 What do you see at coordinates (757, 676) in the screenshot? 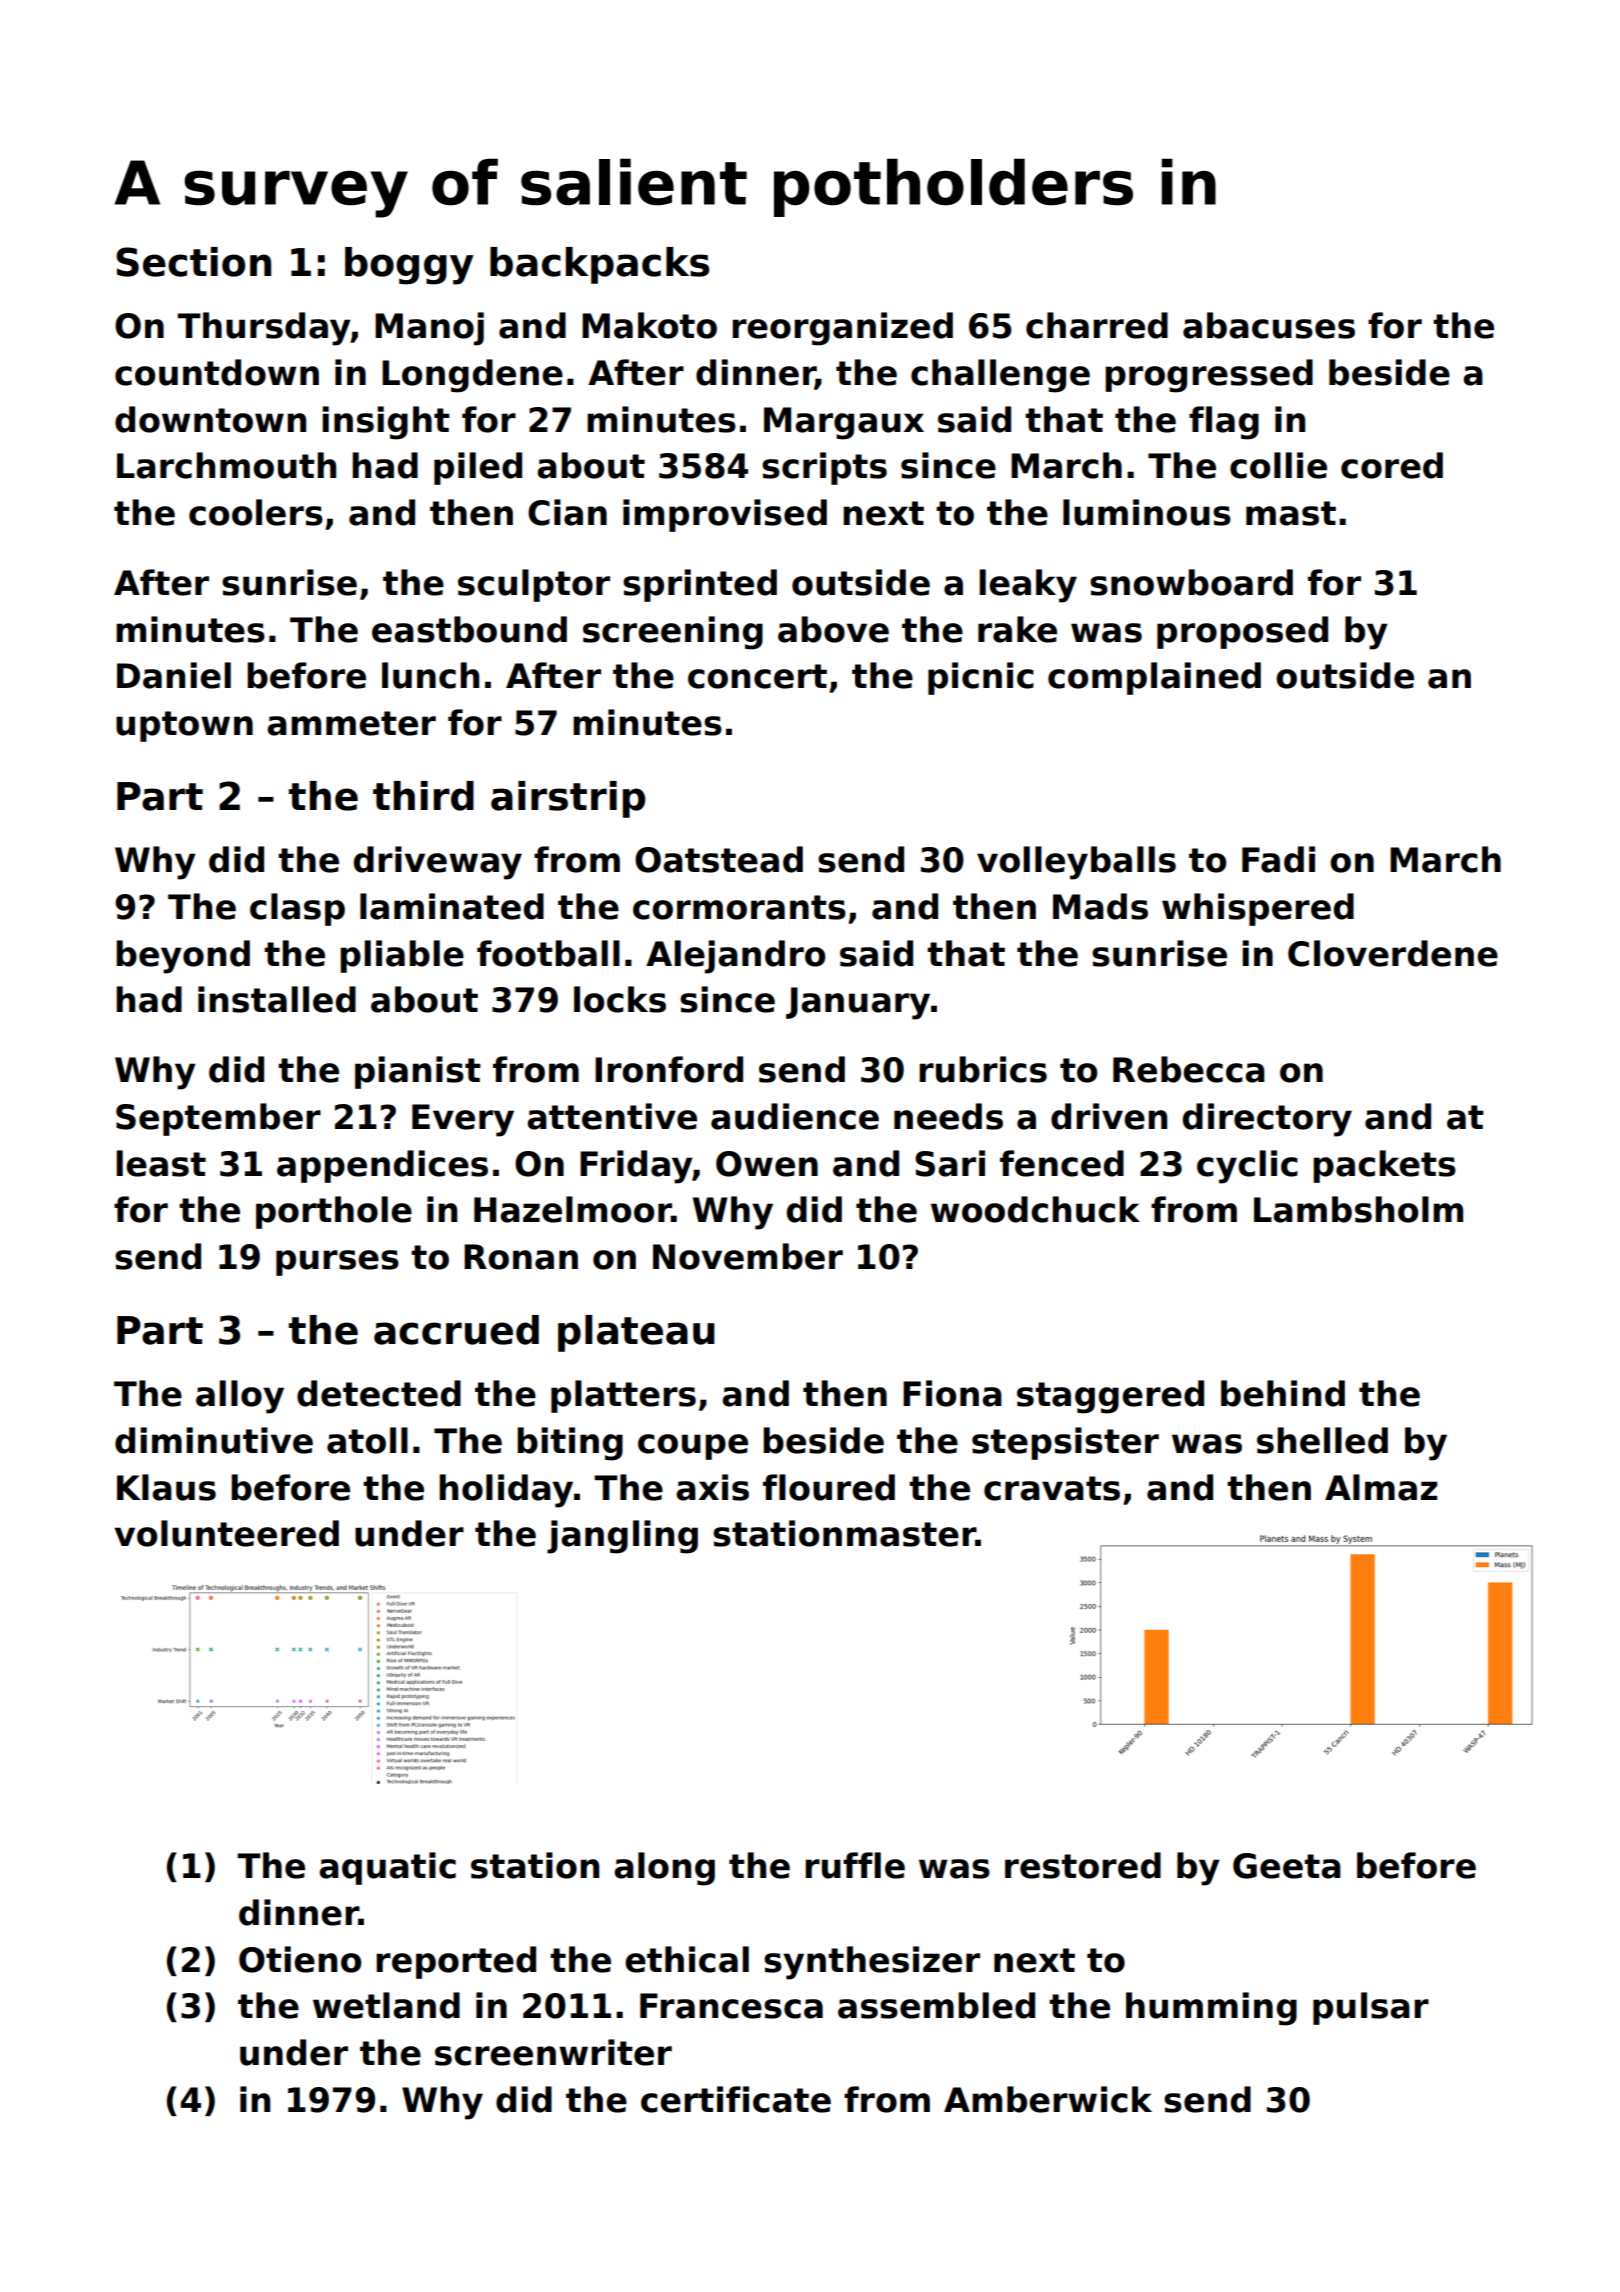
I see `concert` at bounding box center [757, 676].
